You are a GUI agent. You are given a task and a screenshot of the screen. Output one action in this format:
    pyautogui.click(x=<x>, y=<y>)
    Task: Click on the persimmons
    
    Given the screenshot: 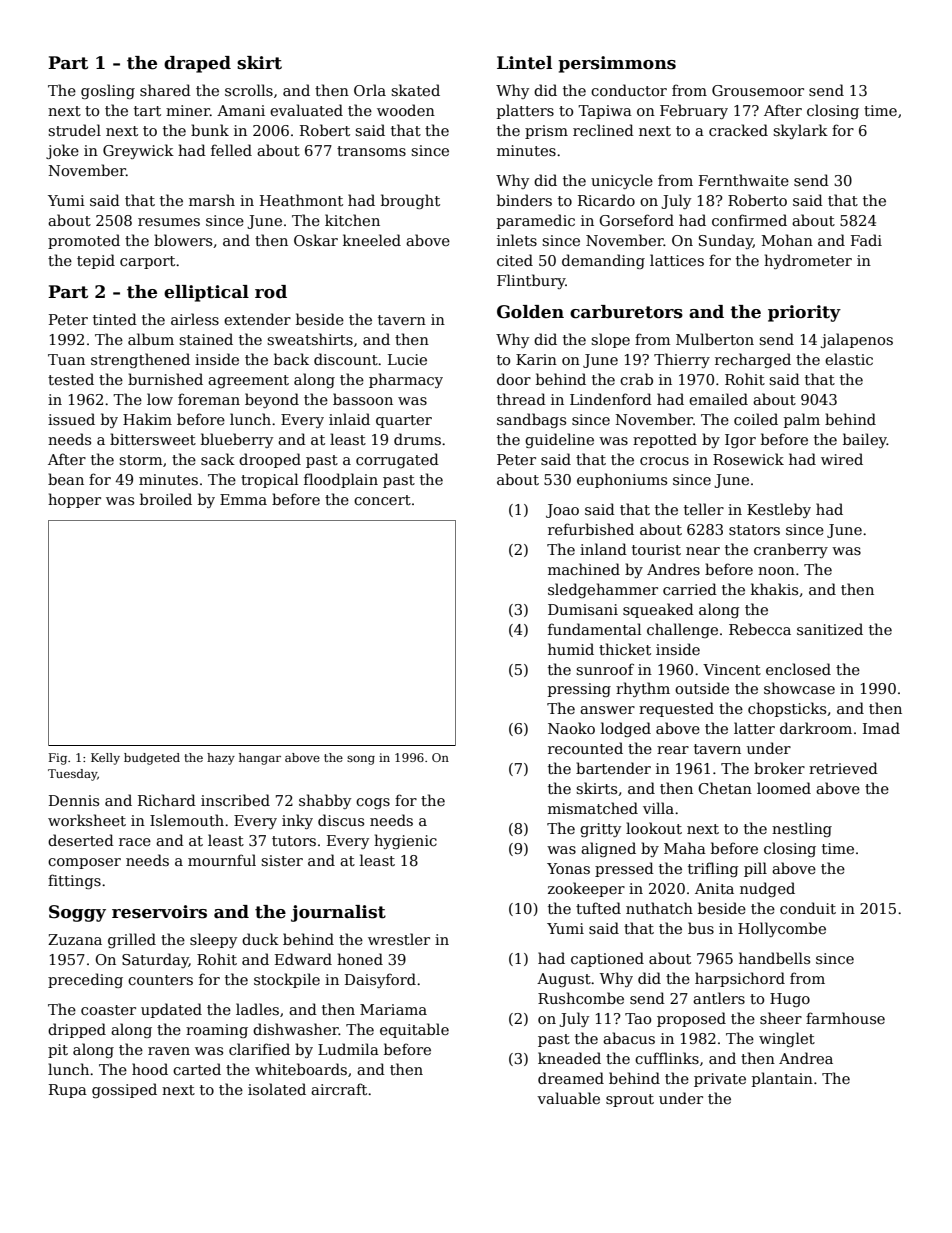 What is the action you would take?
    pyautogui.click(x=617, y=64)
